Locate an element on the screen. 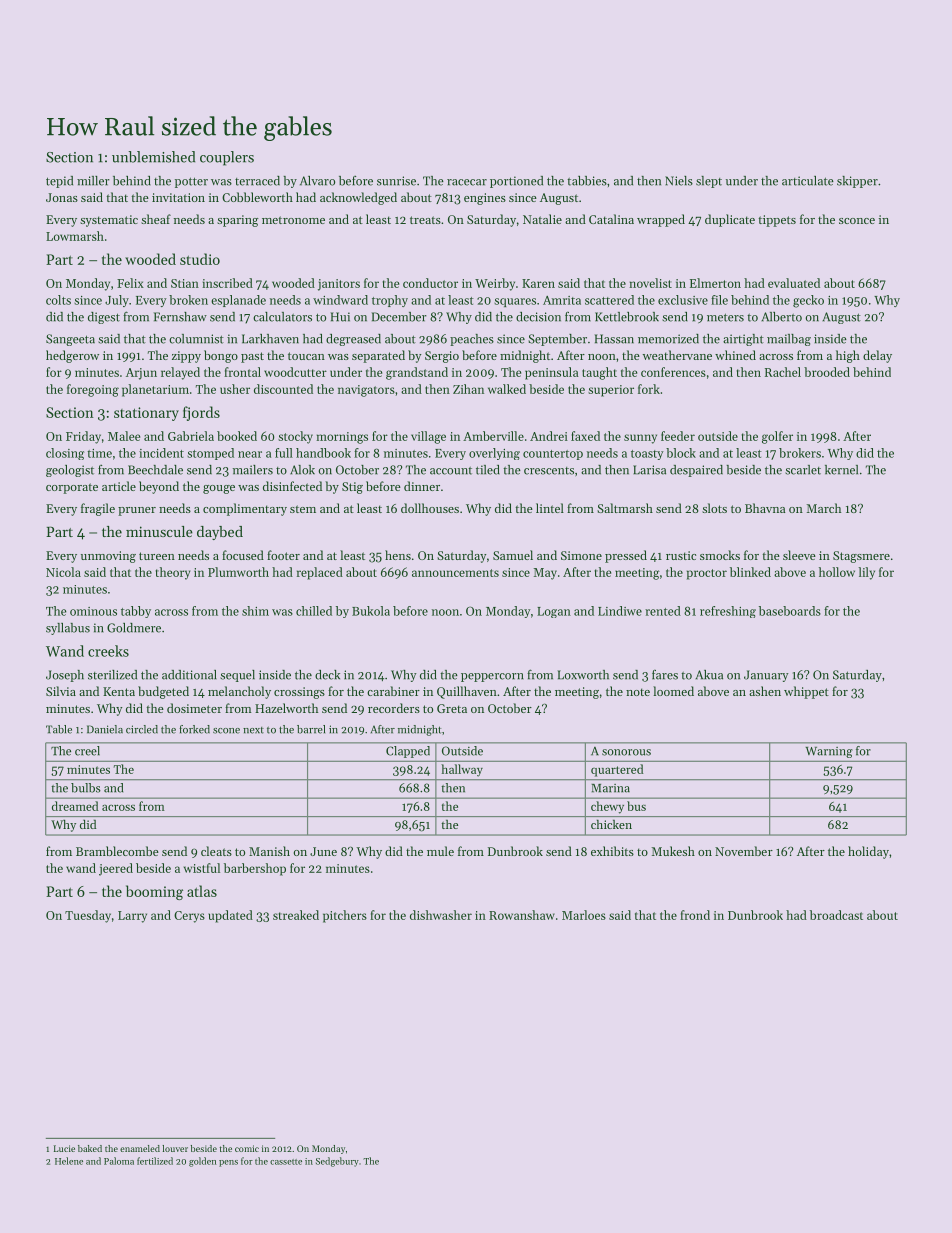  Lucie is located at coordinates (64, 1148).
